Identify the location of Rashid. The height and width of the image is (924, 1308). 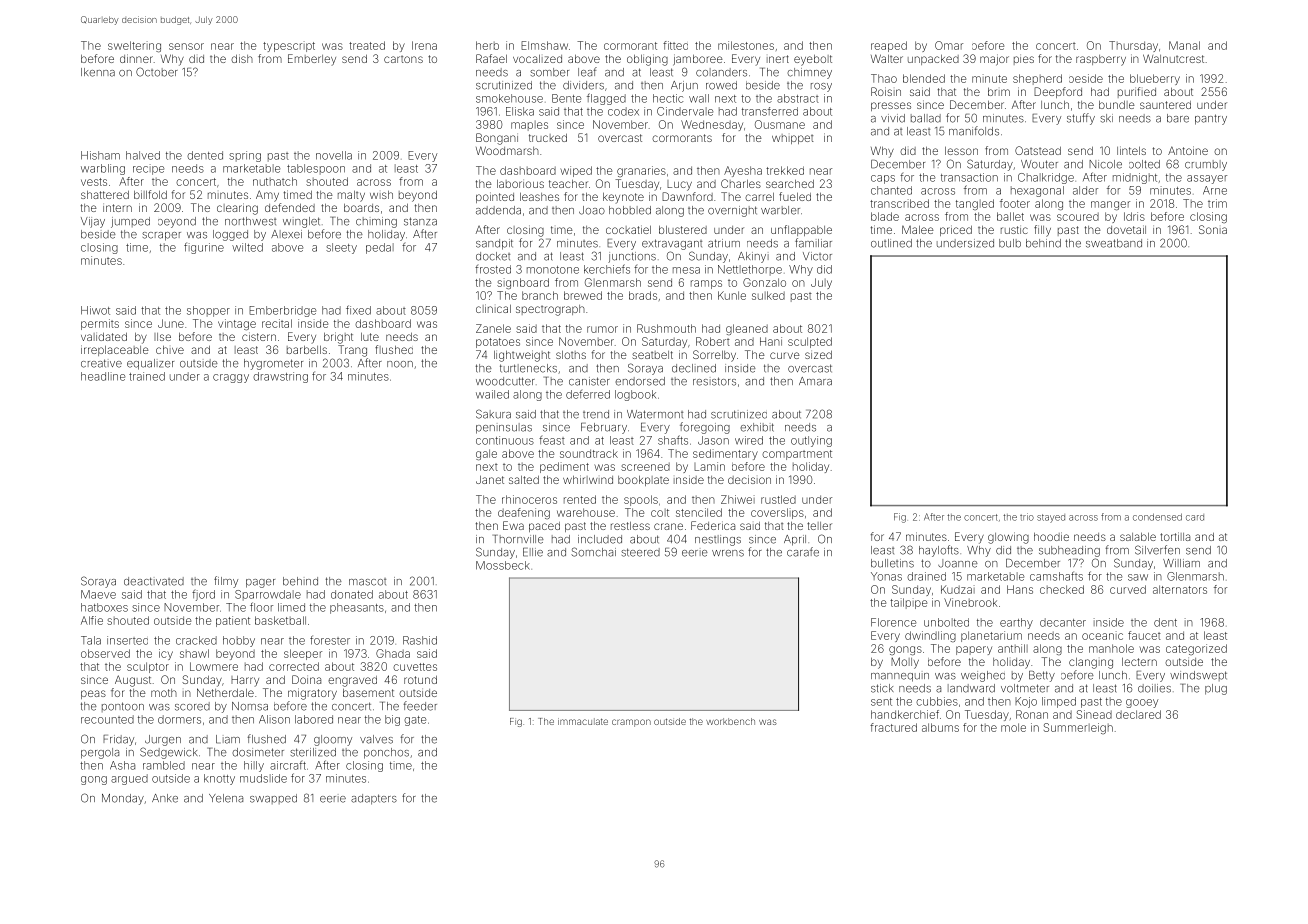
(420, 640).
